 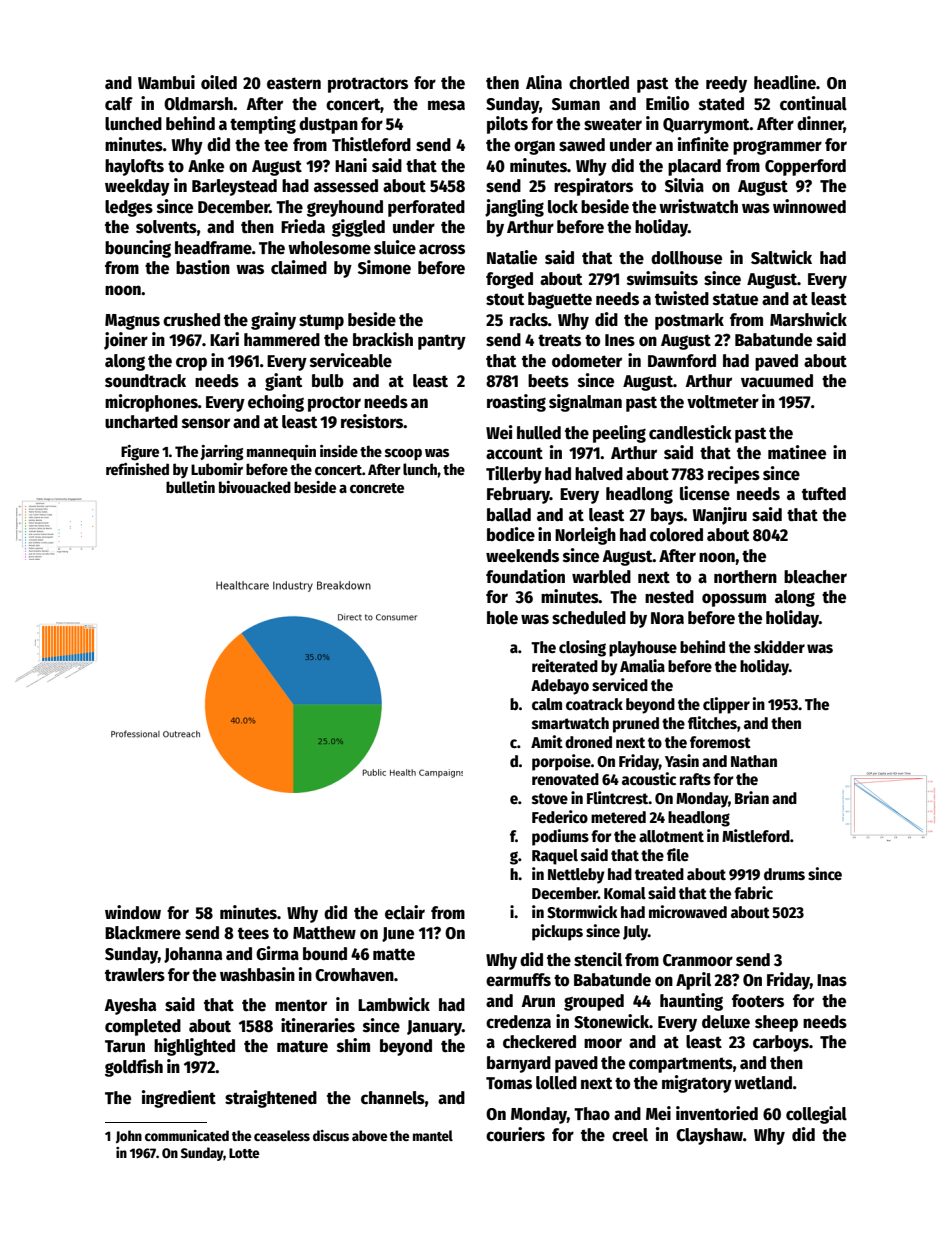 I want to click on concrete, so click(x=377, y=488).
